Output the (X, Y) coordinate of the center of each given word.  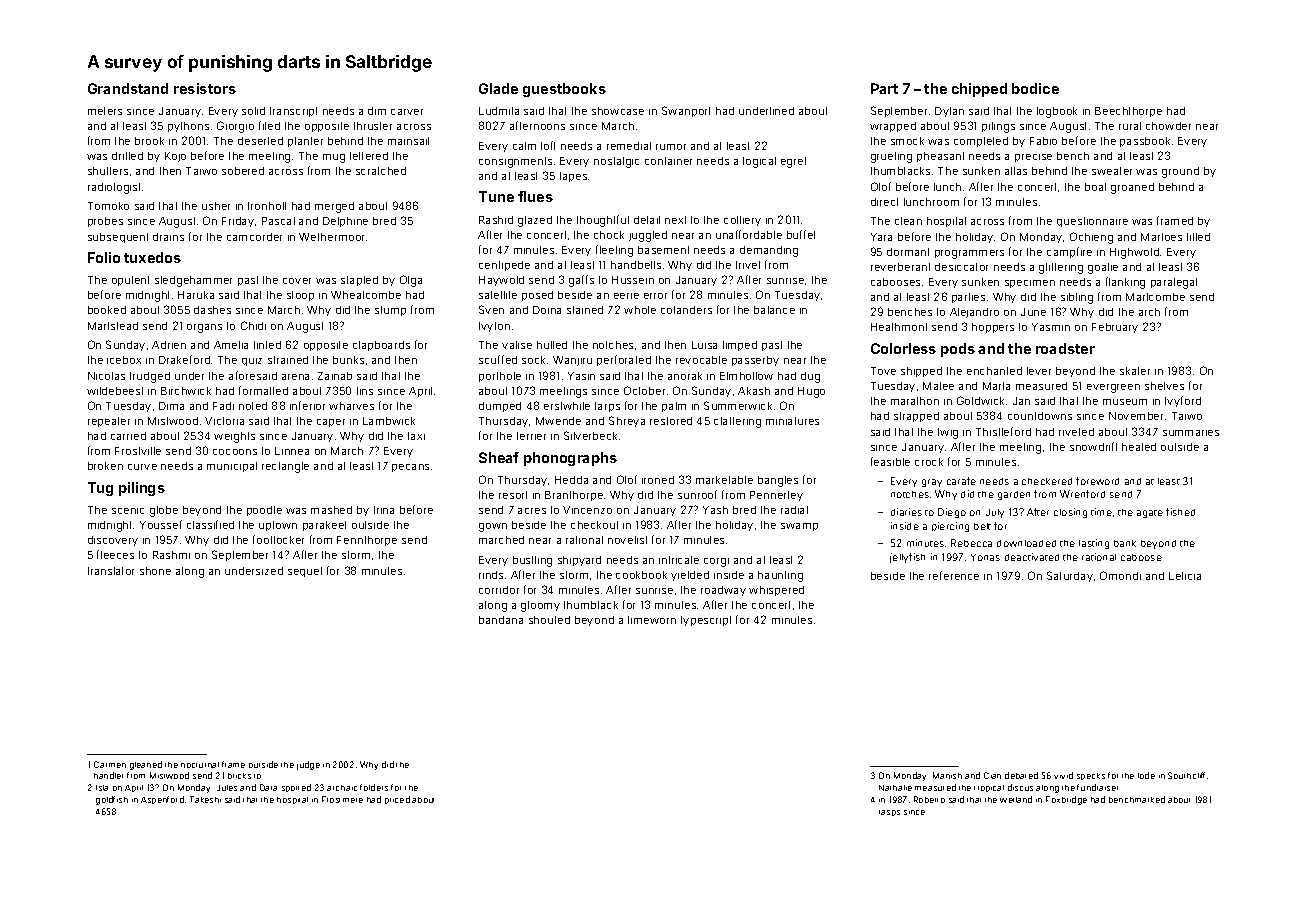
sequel (305, 572)
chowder (1168, 126)
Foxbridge (1066, 800)
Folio (104, 257)
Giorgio (235, 127)
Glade (498, 88)
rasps (889, 813)
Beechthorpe (1128, 112)
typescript (706, 621)
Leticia (1185, 576)
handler (108, 775)
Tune (496, 196)
